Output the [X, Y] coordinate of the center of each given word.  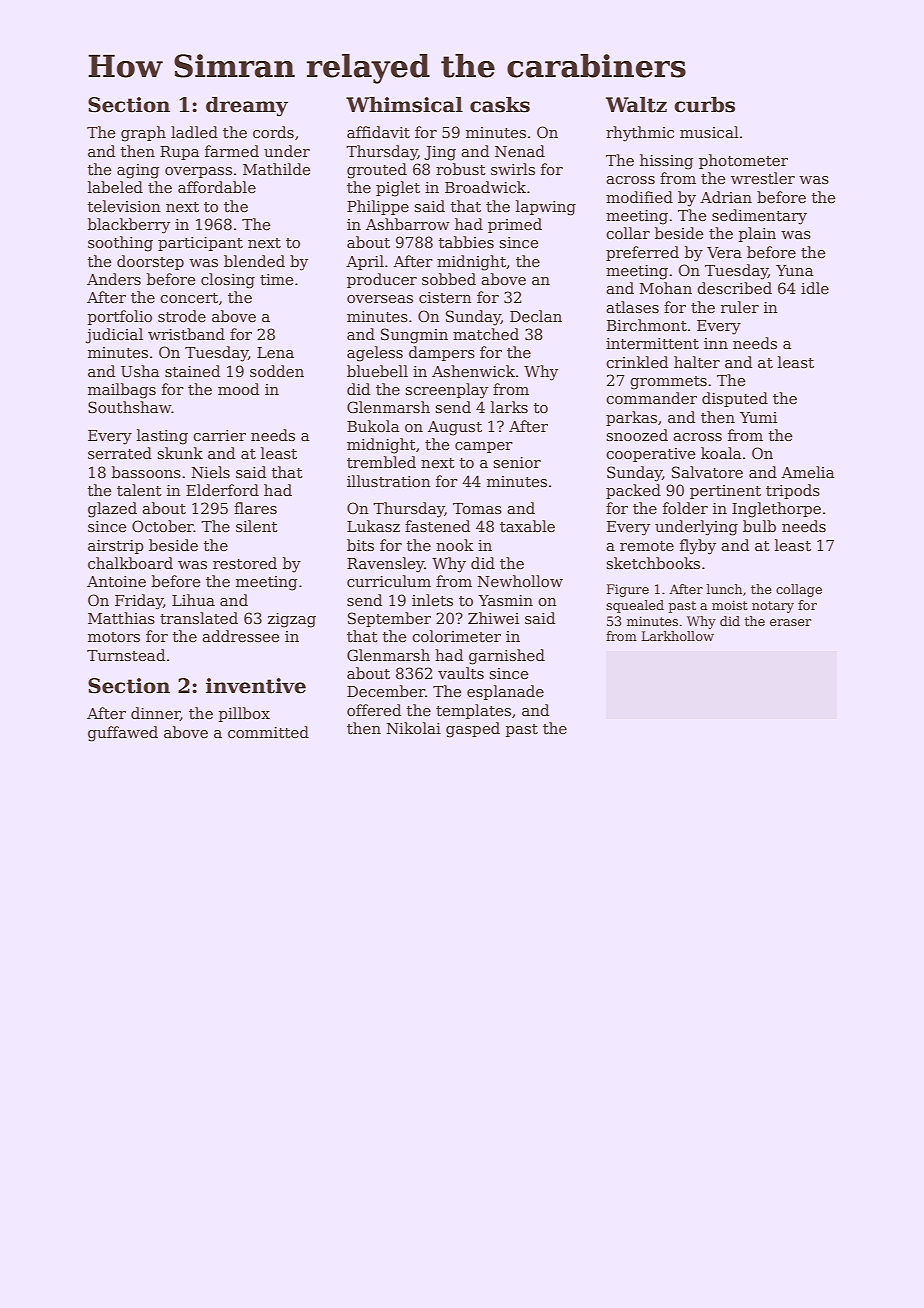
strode [182, 316]
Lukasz [373, 526]
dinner [155, 714]
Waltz [636, 105]
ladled [194, 132]
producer [382, 280]
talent [139, 490]
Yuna [794, 270]
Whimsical [404, 105]
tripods [793, 491]
